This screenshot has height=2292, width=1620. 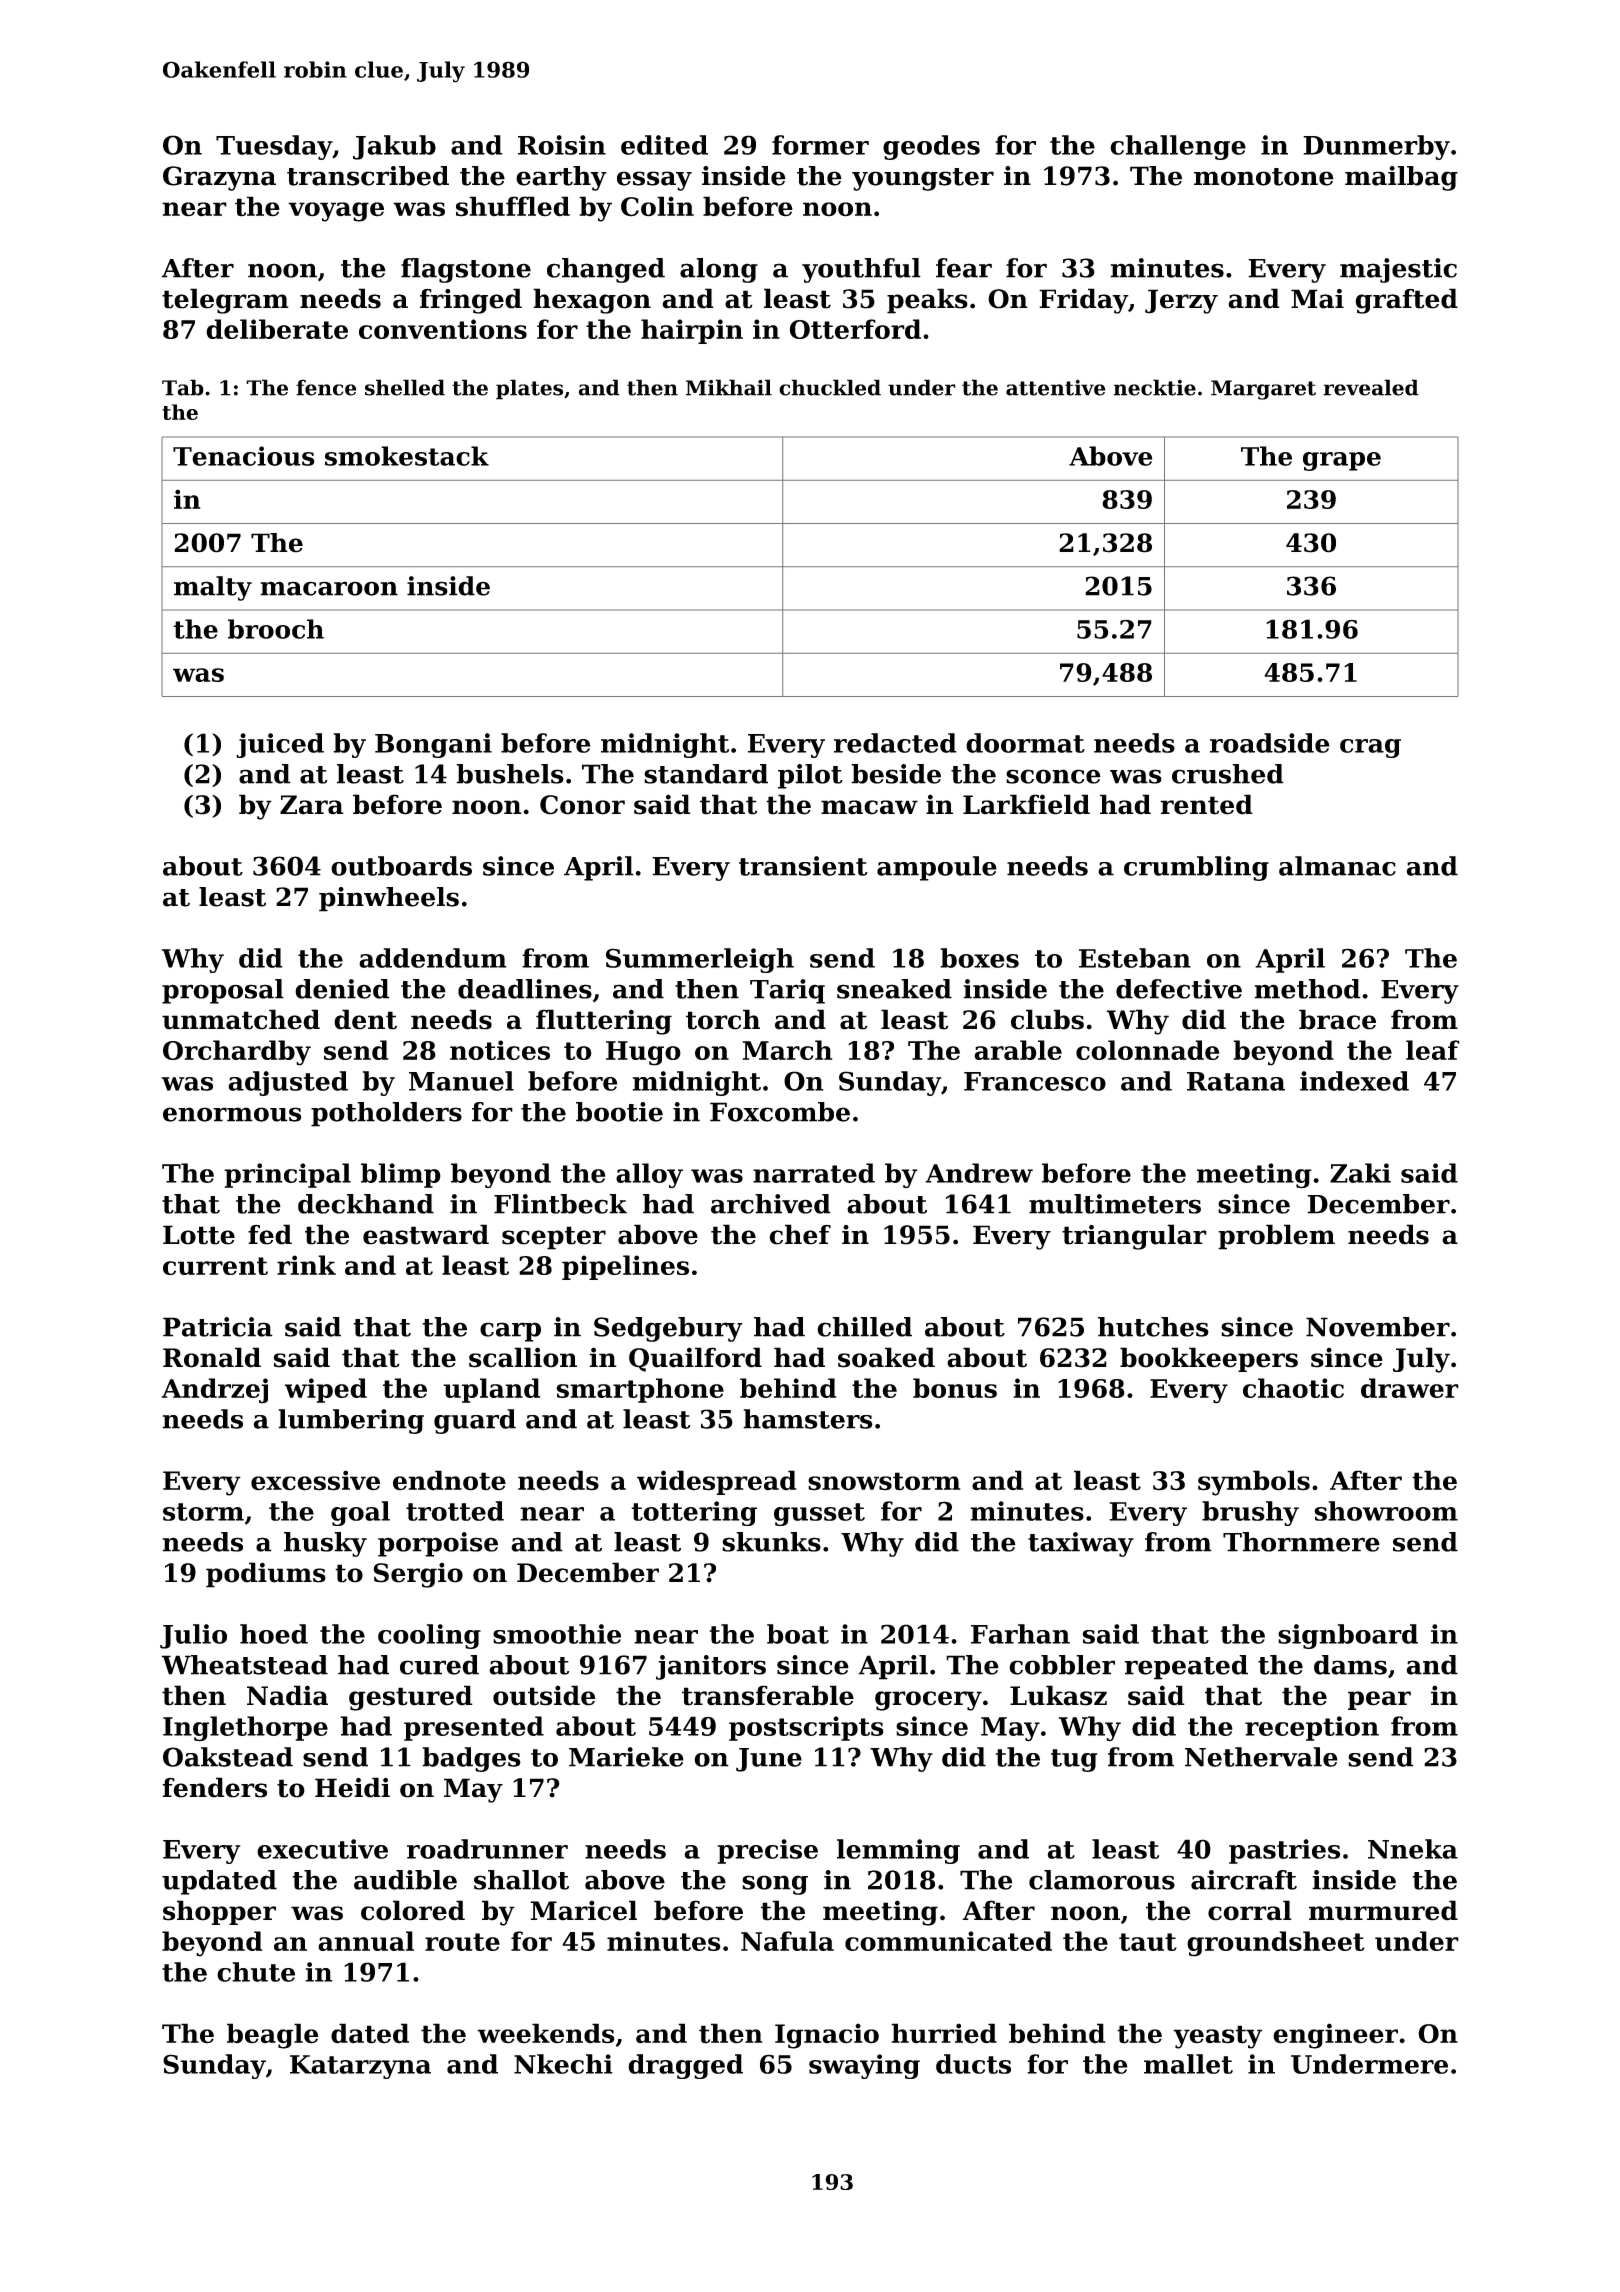 I want to click on chef, so click(x=800, y=1234).
